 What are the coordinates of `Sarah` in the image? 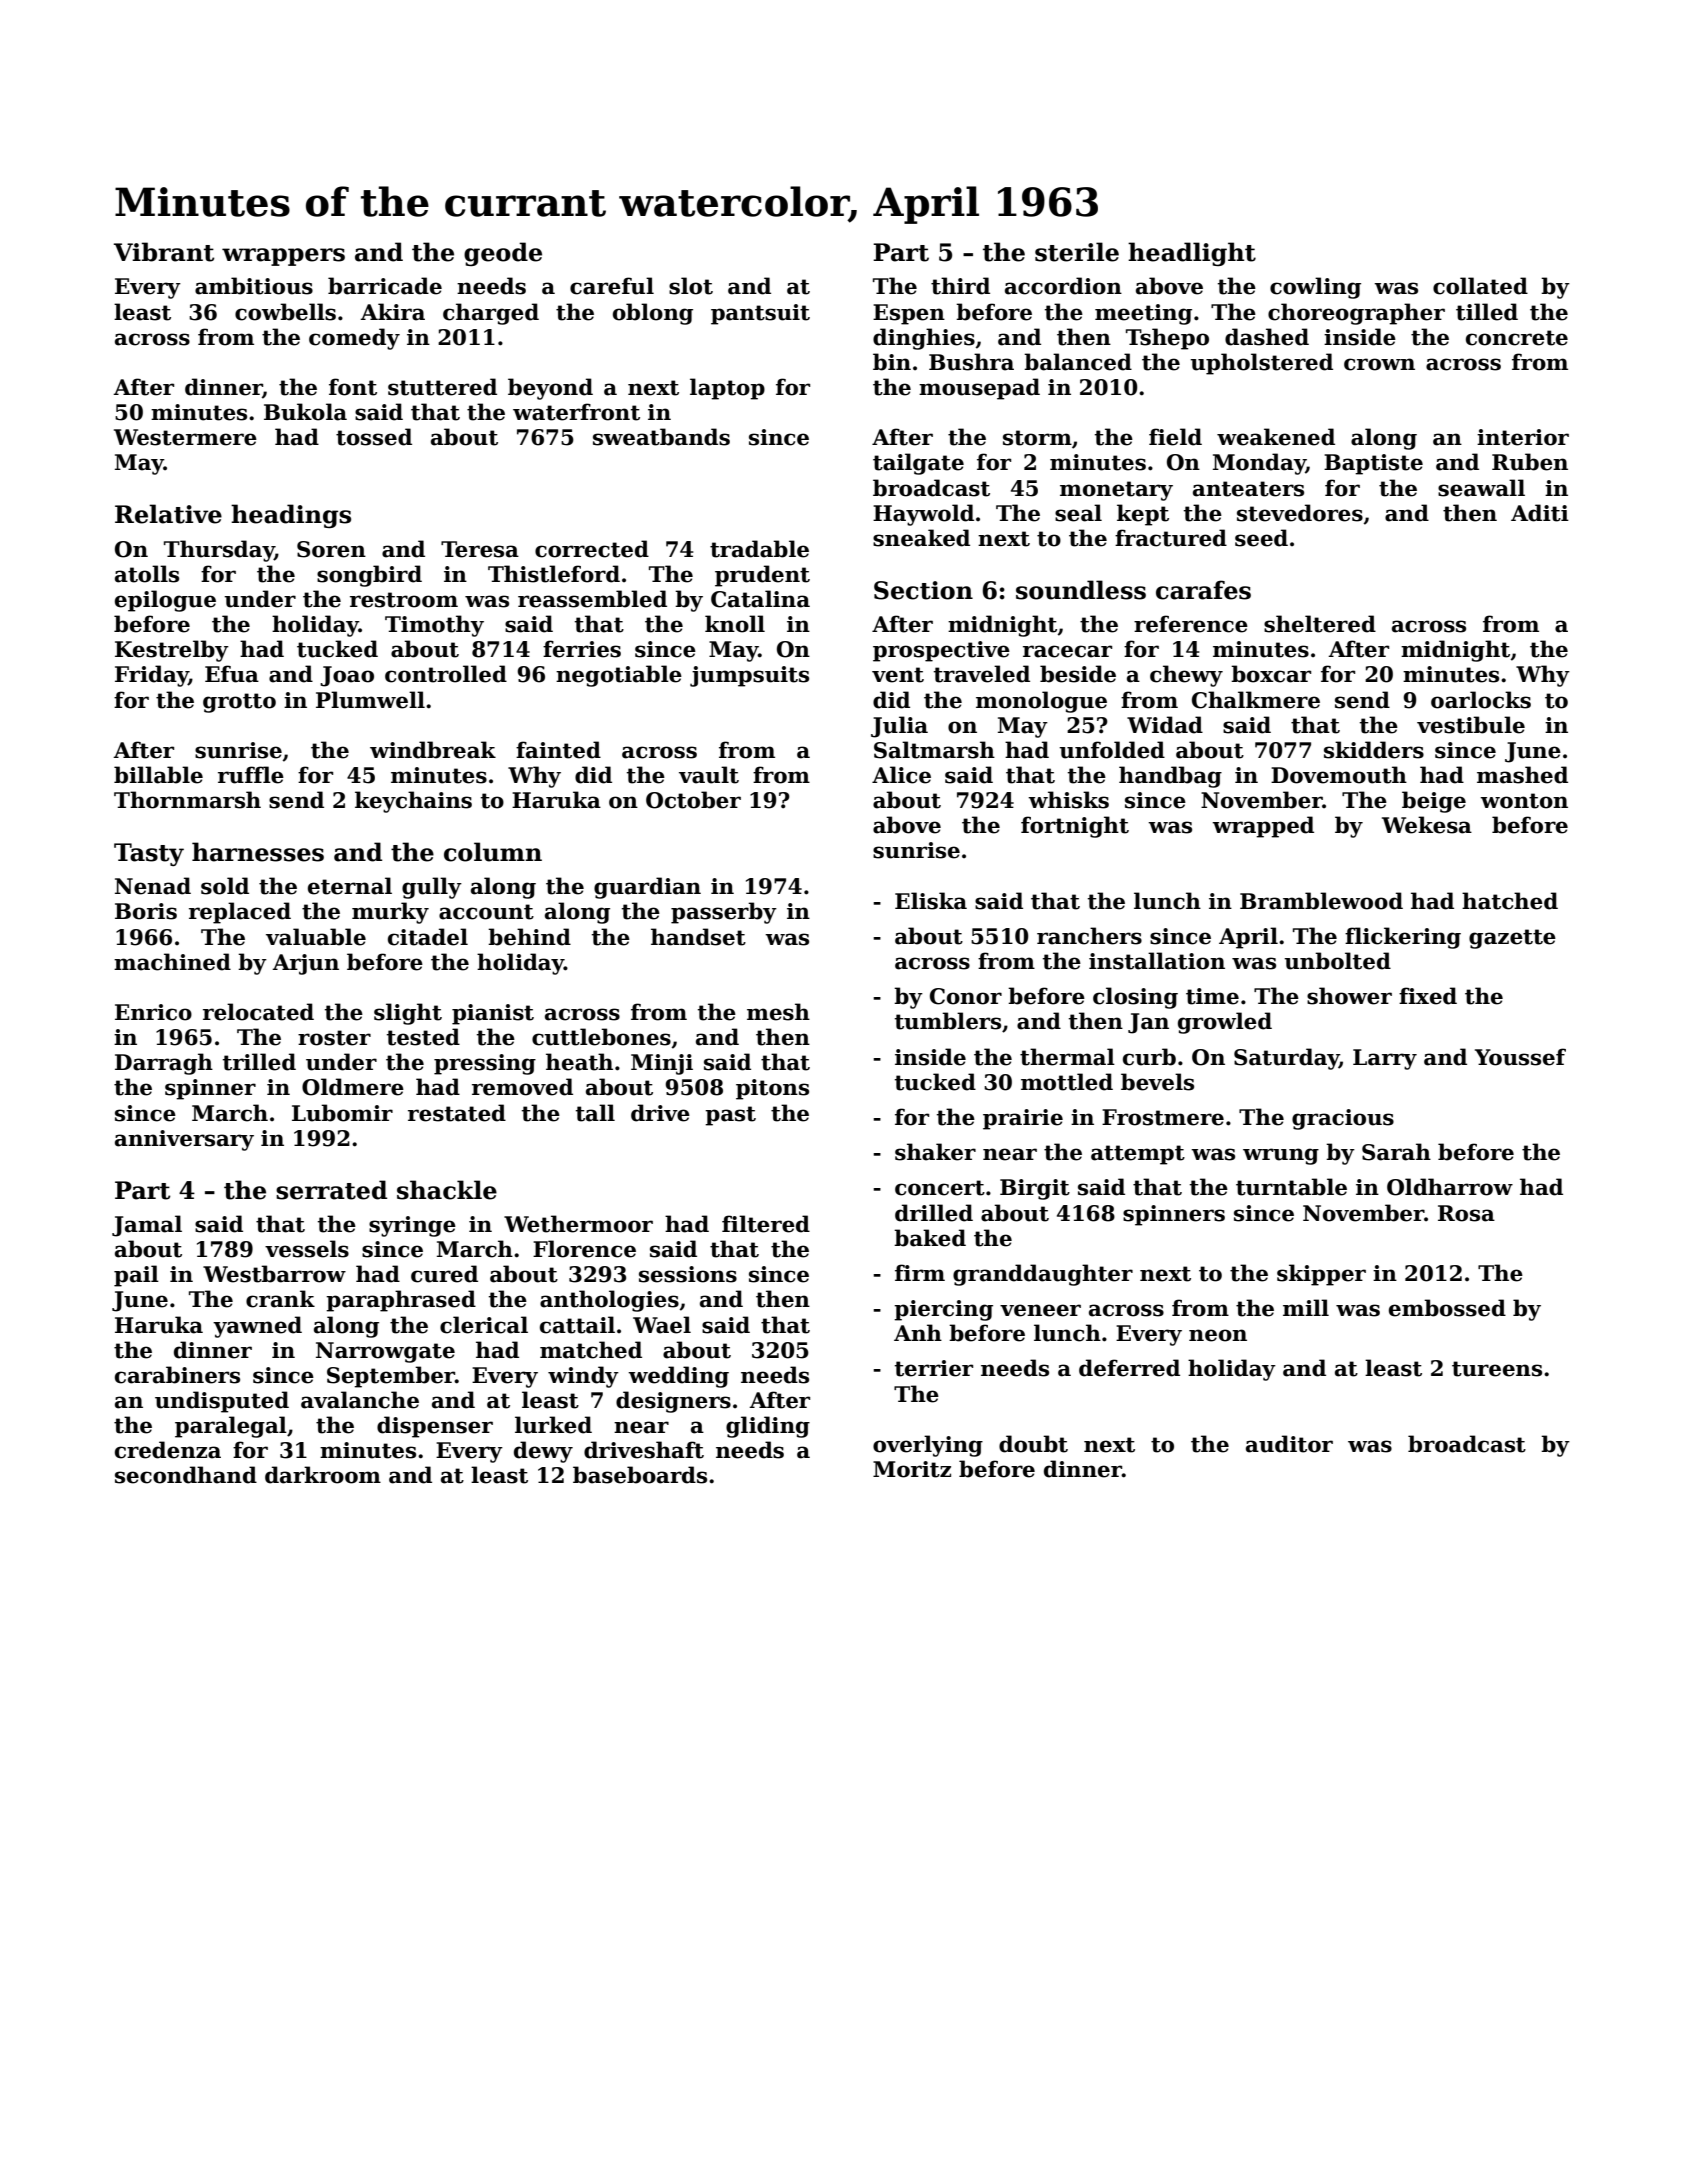 It's located at (1396, 1152).
